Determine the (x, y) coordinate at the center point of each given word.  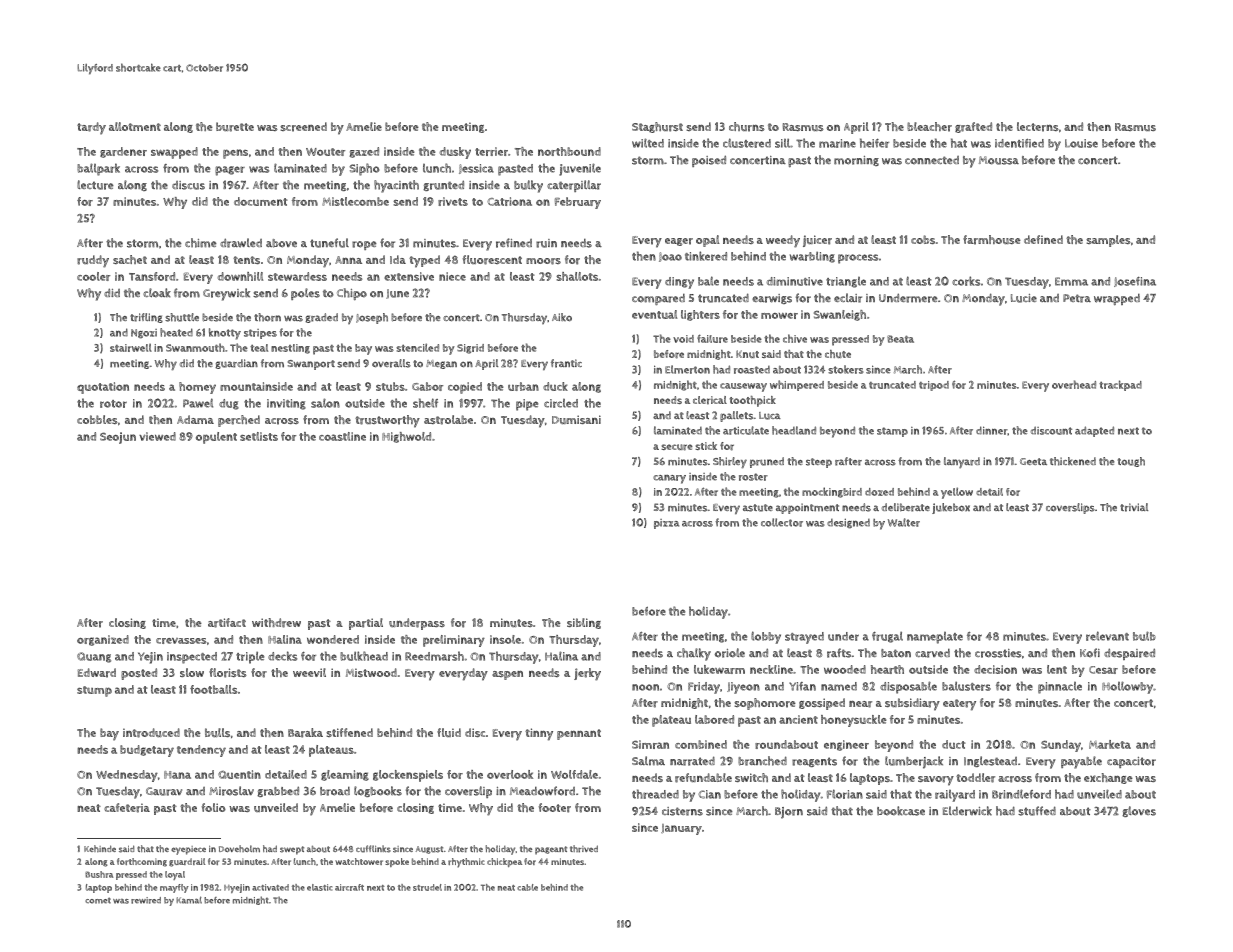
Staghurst (657, 127)
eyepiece (188, 850)
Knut (747, 354)
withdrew (276, 623)
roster (753, 477)
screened (303, 127)
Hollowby (1127, 687)
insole (505, 639)
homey (197, 388)
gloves (1139, 811)
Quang (94, 657)
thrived (584, 849)
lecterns (1038, 127)
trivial (1134, 507)
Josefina (1135, 282)
